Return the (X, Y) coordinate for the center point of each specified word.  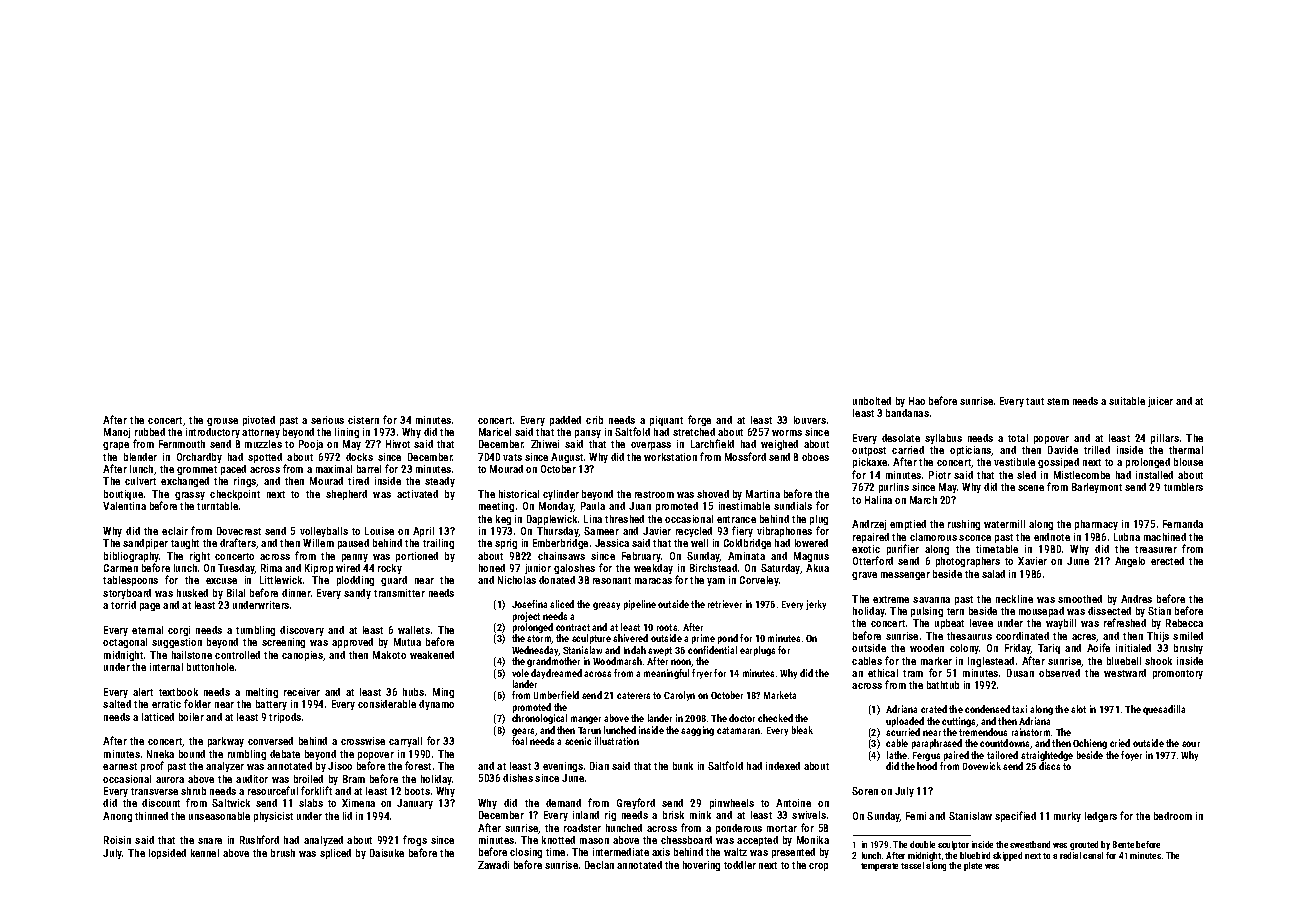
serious (327, 420)
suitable (1127, 401)
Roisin (117, 840)
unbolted (872, 401)
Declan (599, 865)
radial (1070, 855)
